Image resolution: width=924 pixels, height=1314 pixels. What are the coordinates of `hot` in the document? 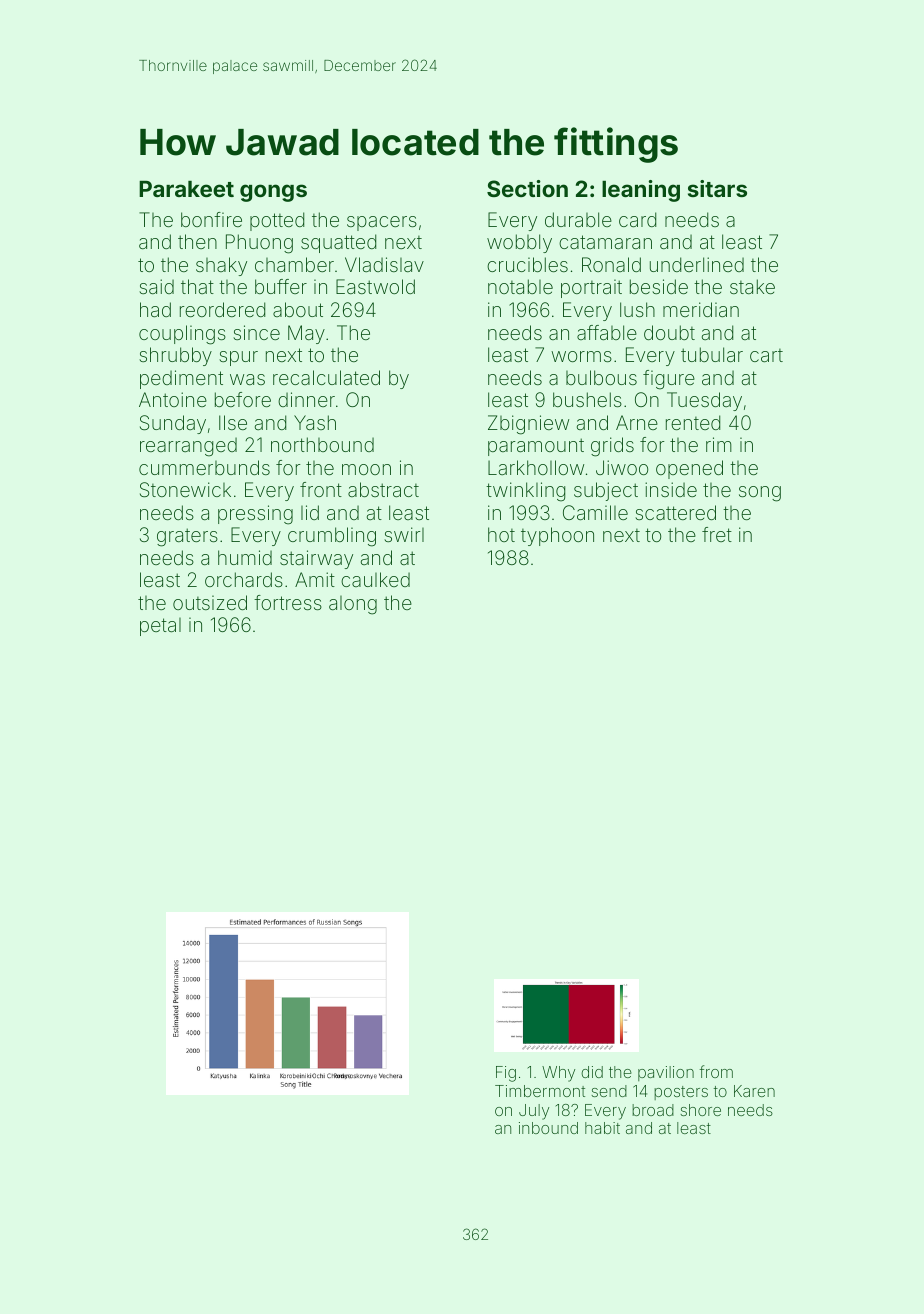 It's located at (501, 534).
